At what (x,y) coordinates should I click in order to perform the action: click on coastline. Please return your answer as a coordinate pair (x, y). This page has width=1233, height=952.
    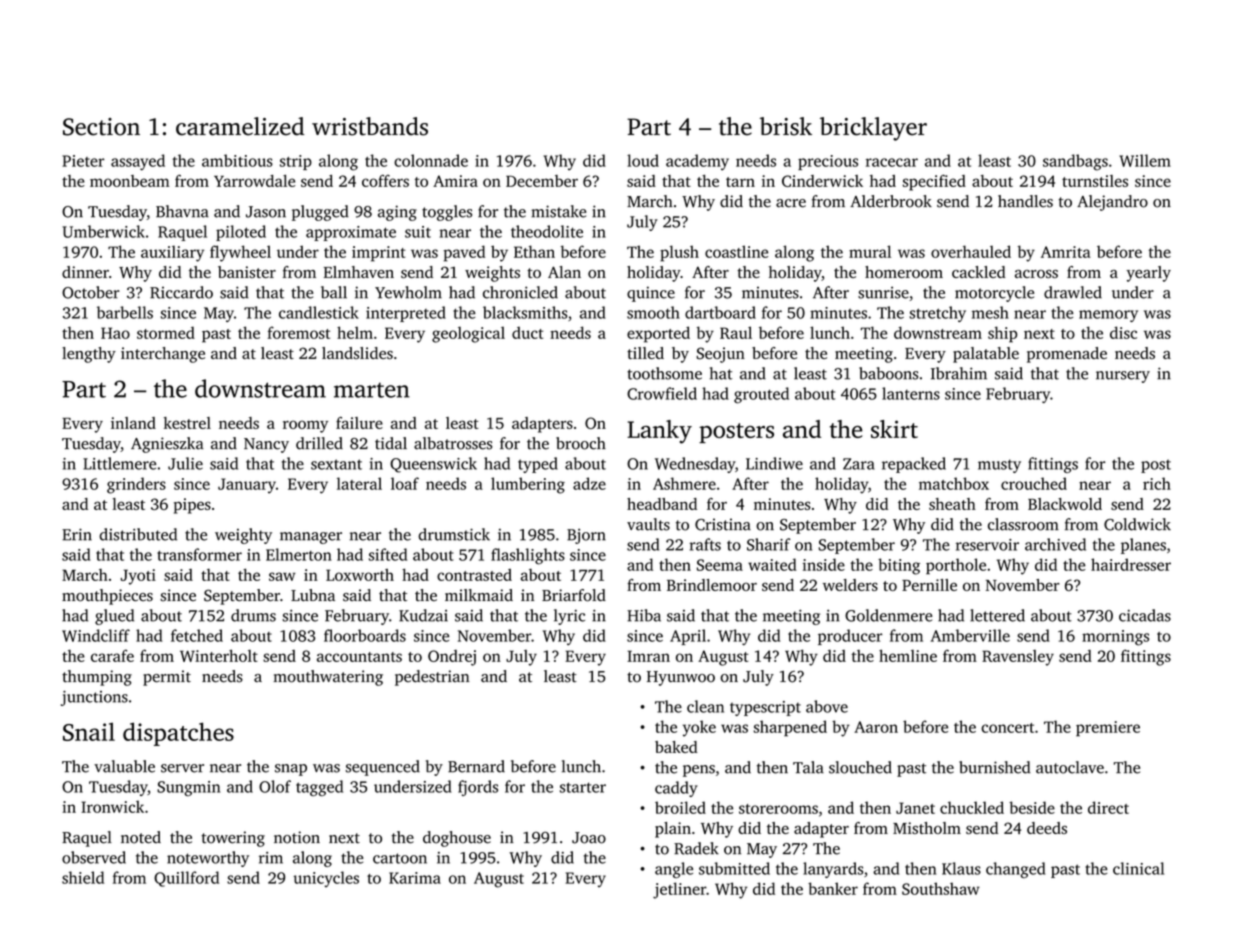
    Looking at the image, I should click on (736, 251).
